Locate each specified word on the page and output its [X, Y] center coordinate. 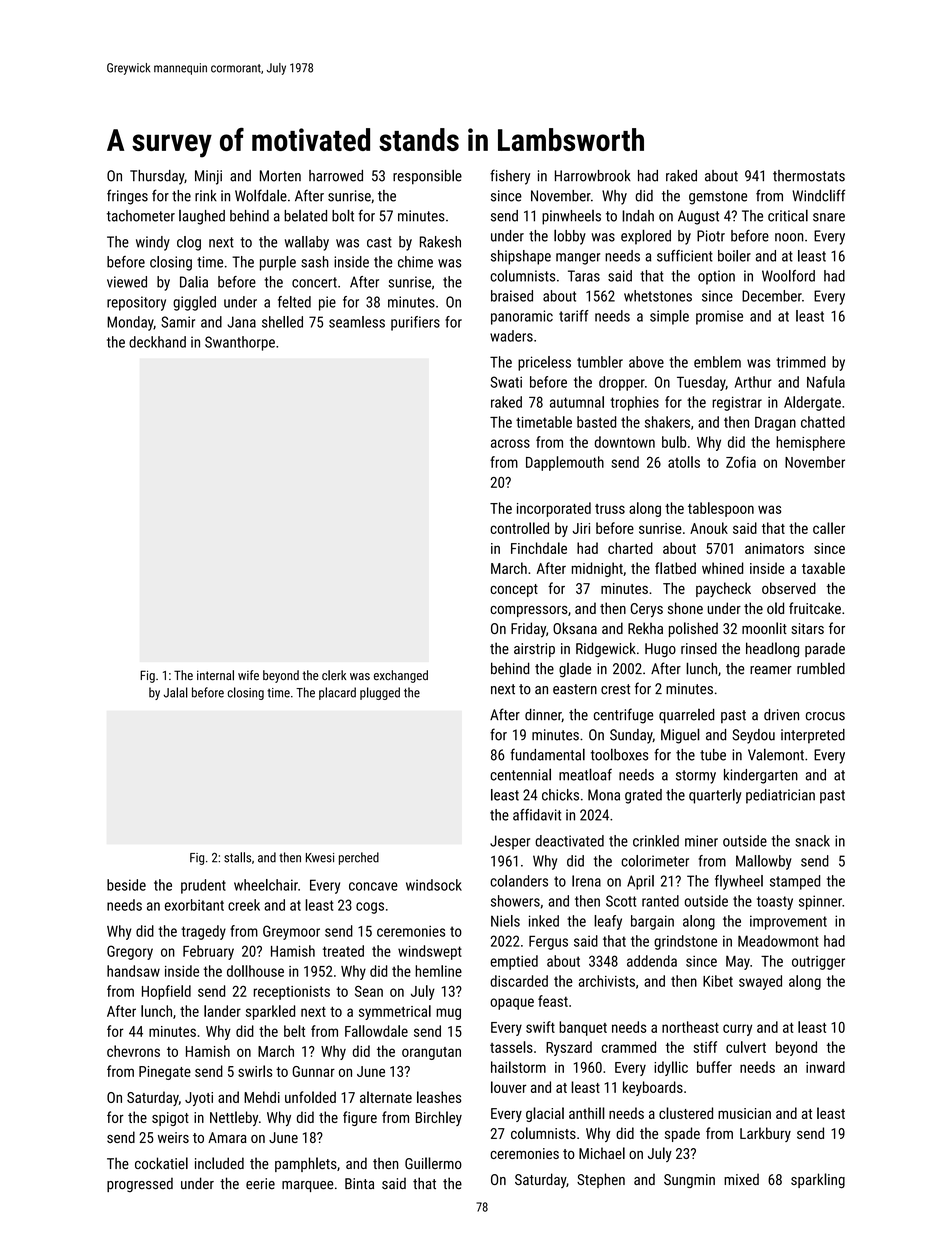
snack [812, 841]
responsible [427, 177]
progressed [140, 1185]
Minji [208, 177]
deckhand [157, 342]
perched [359, 858]
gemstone [718, 198]
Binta [359, 1183]
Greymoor [291, 932]
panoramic [522, 317]
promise [719, 317]
